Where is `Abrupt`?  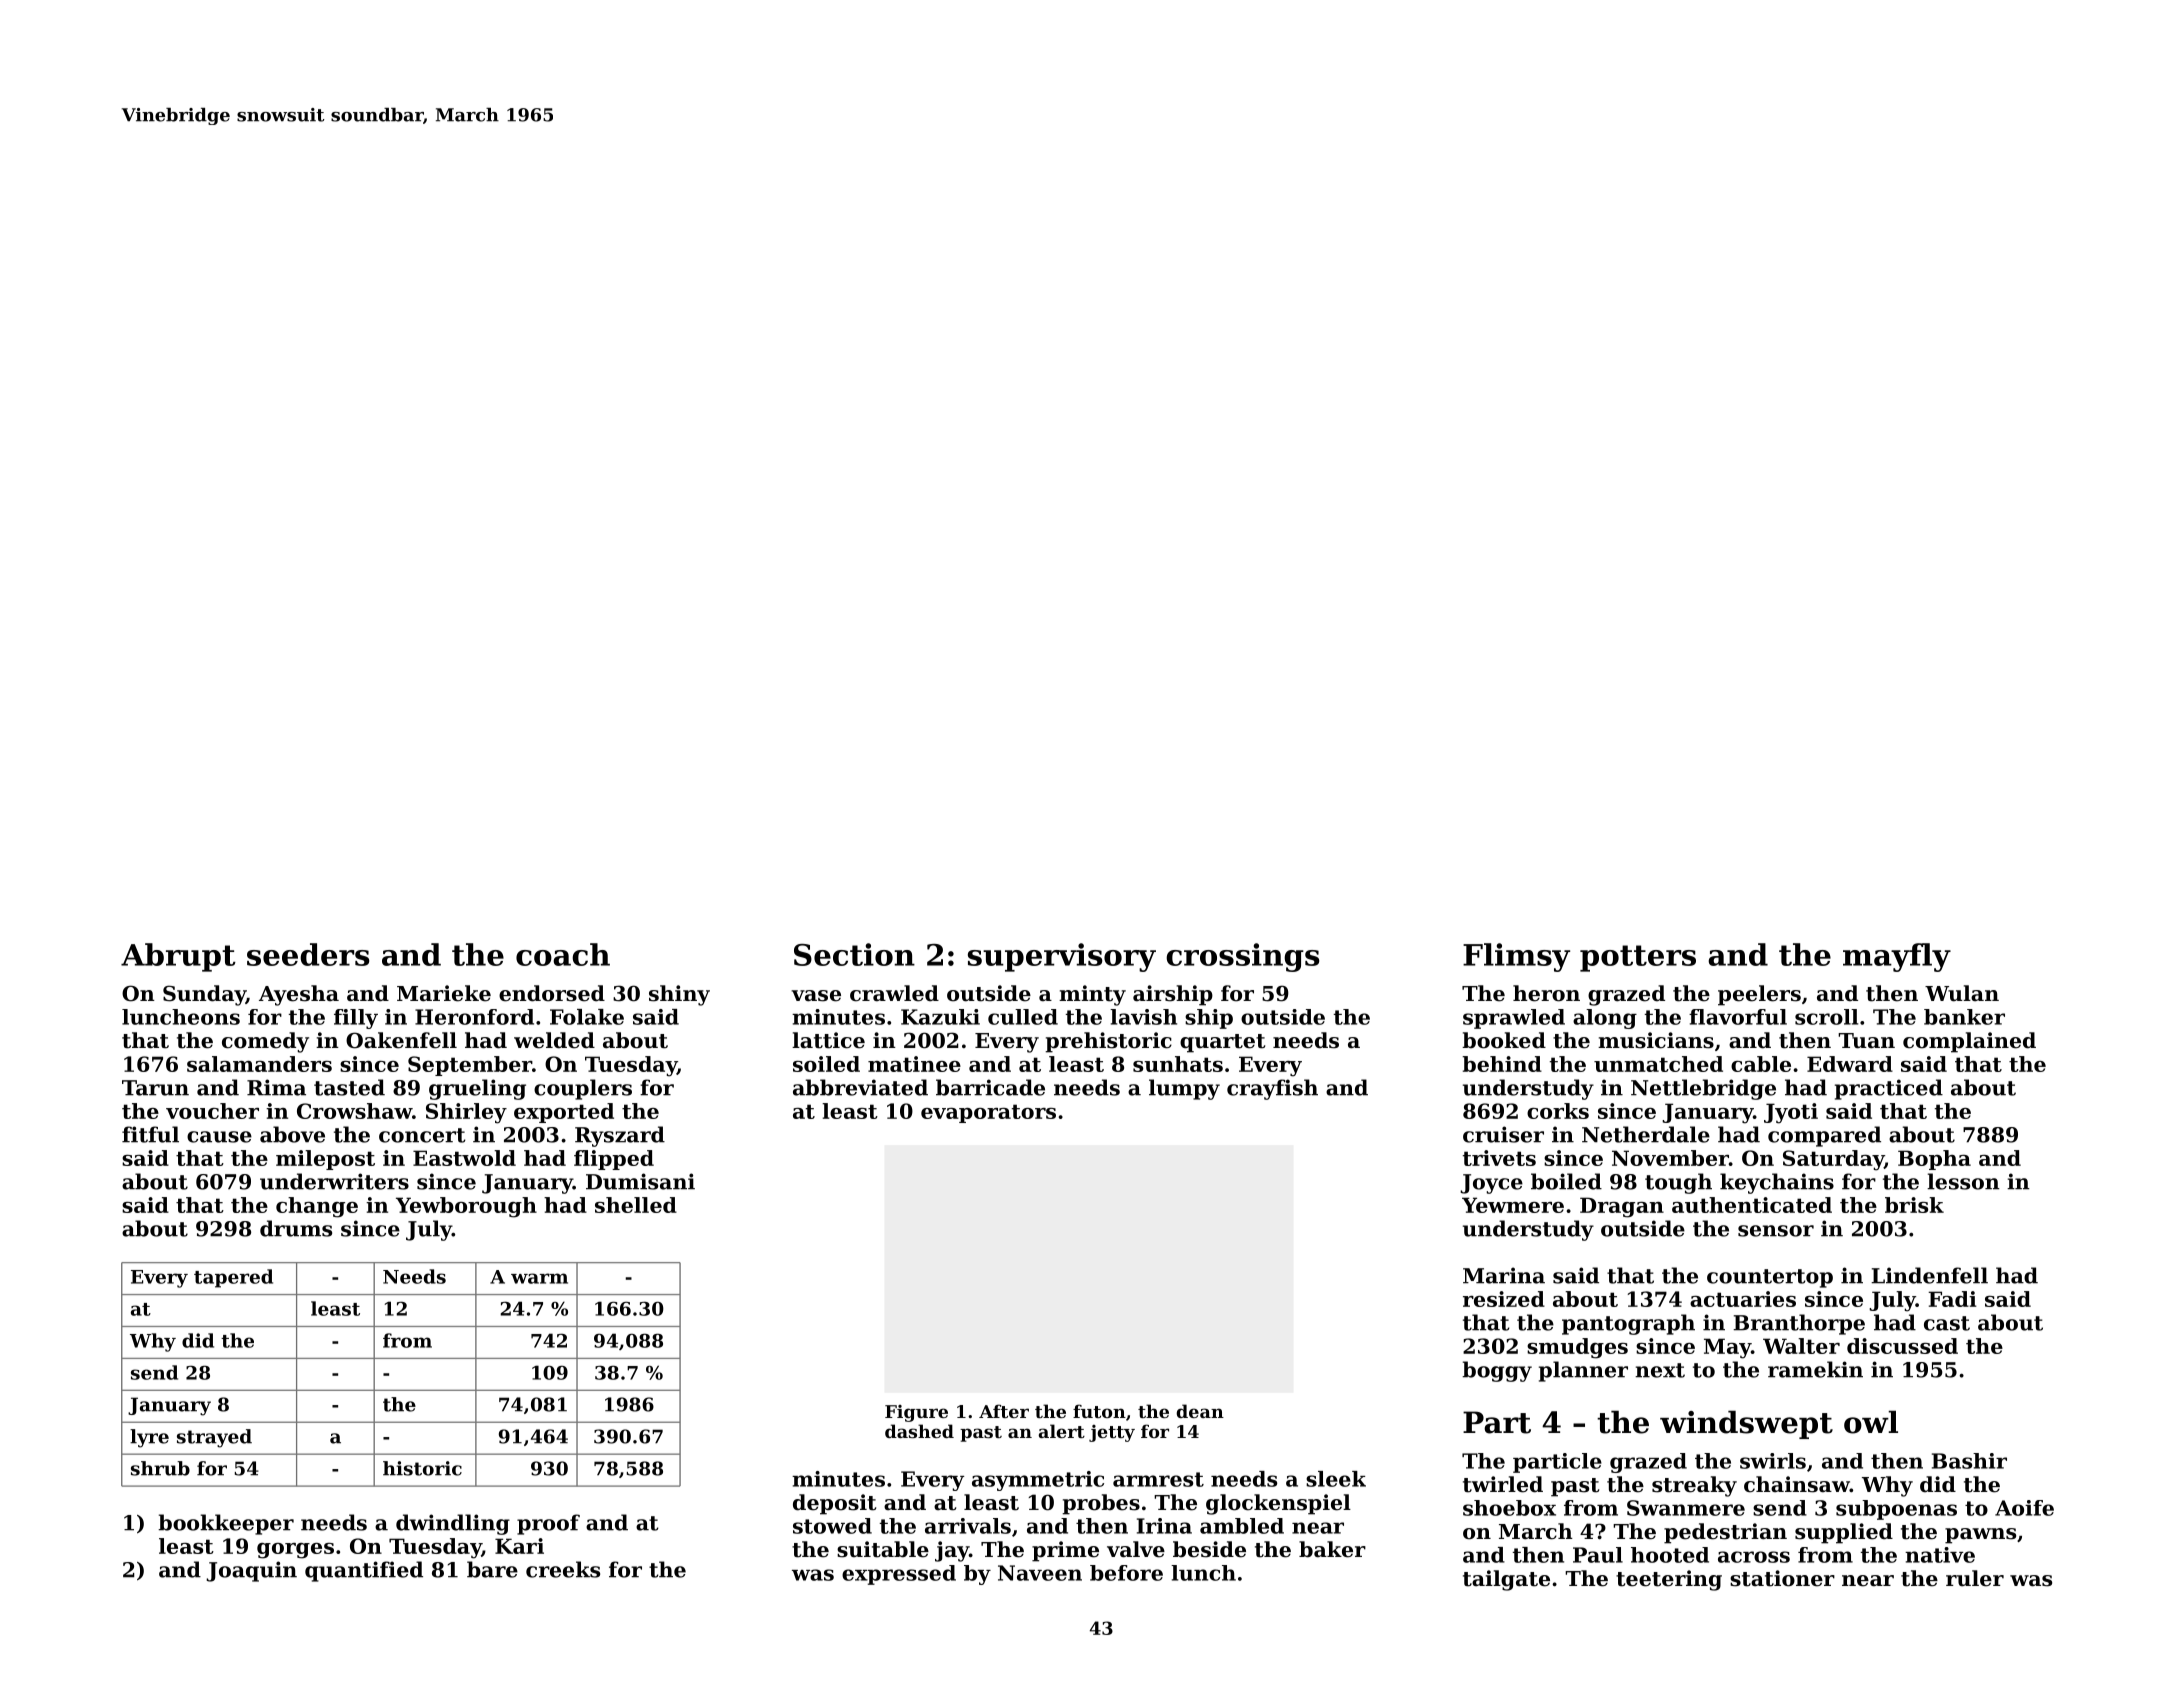
Abrupt is located at coordinates (178, 957).
